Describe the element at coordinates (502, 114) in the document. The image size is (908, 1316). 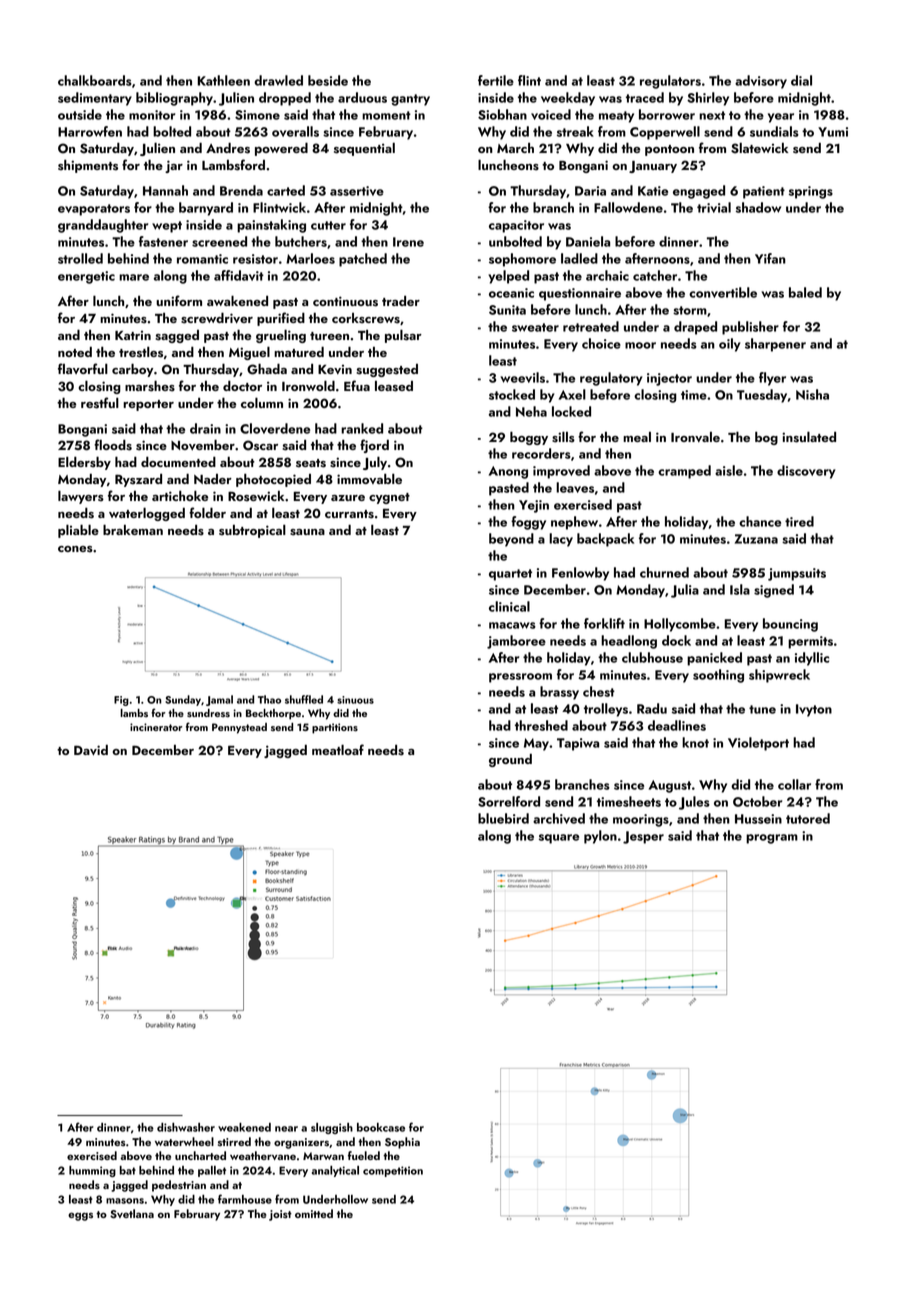
I see `Siobhan` at that location.
